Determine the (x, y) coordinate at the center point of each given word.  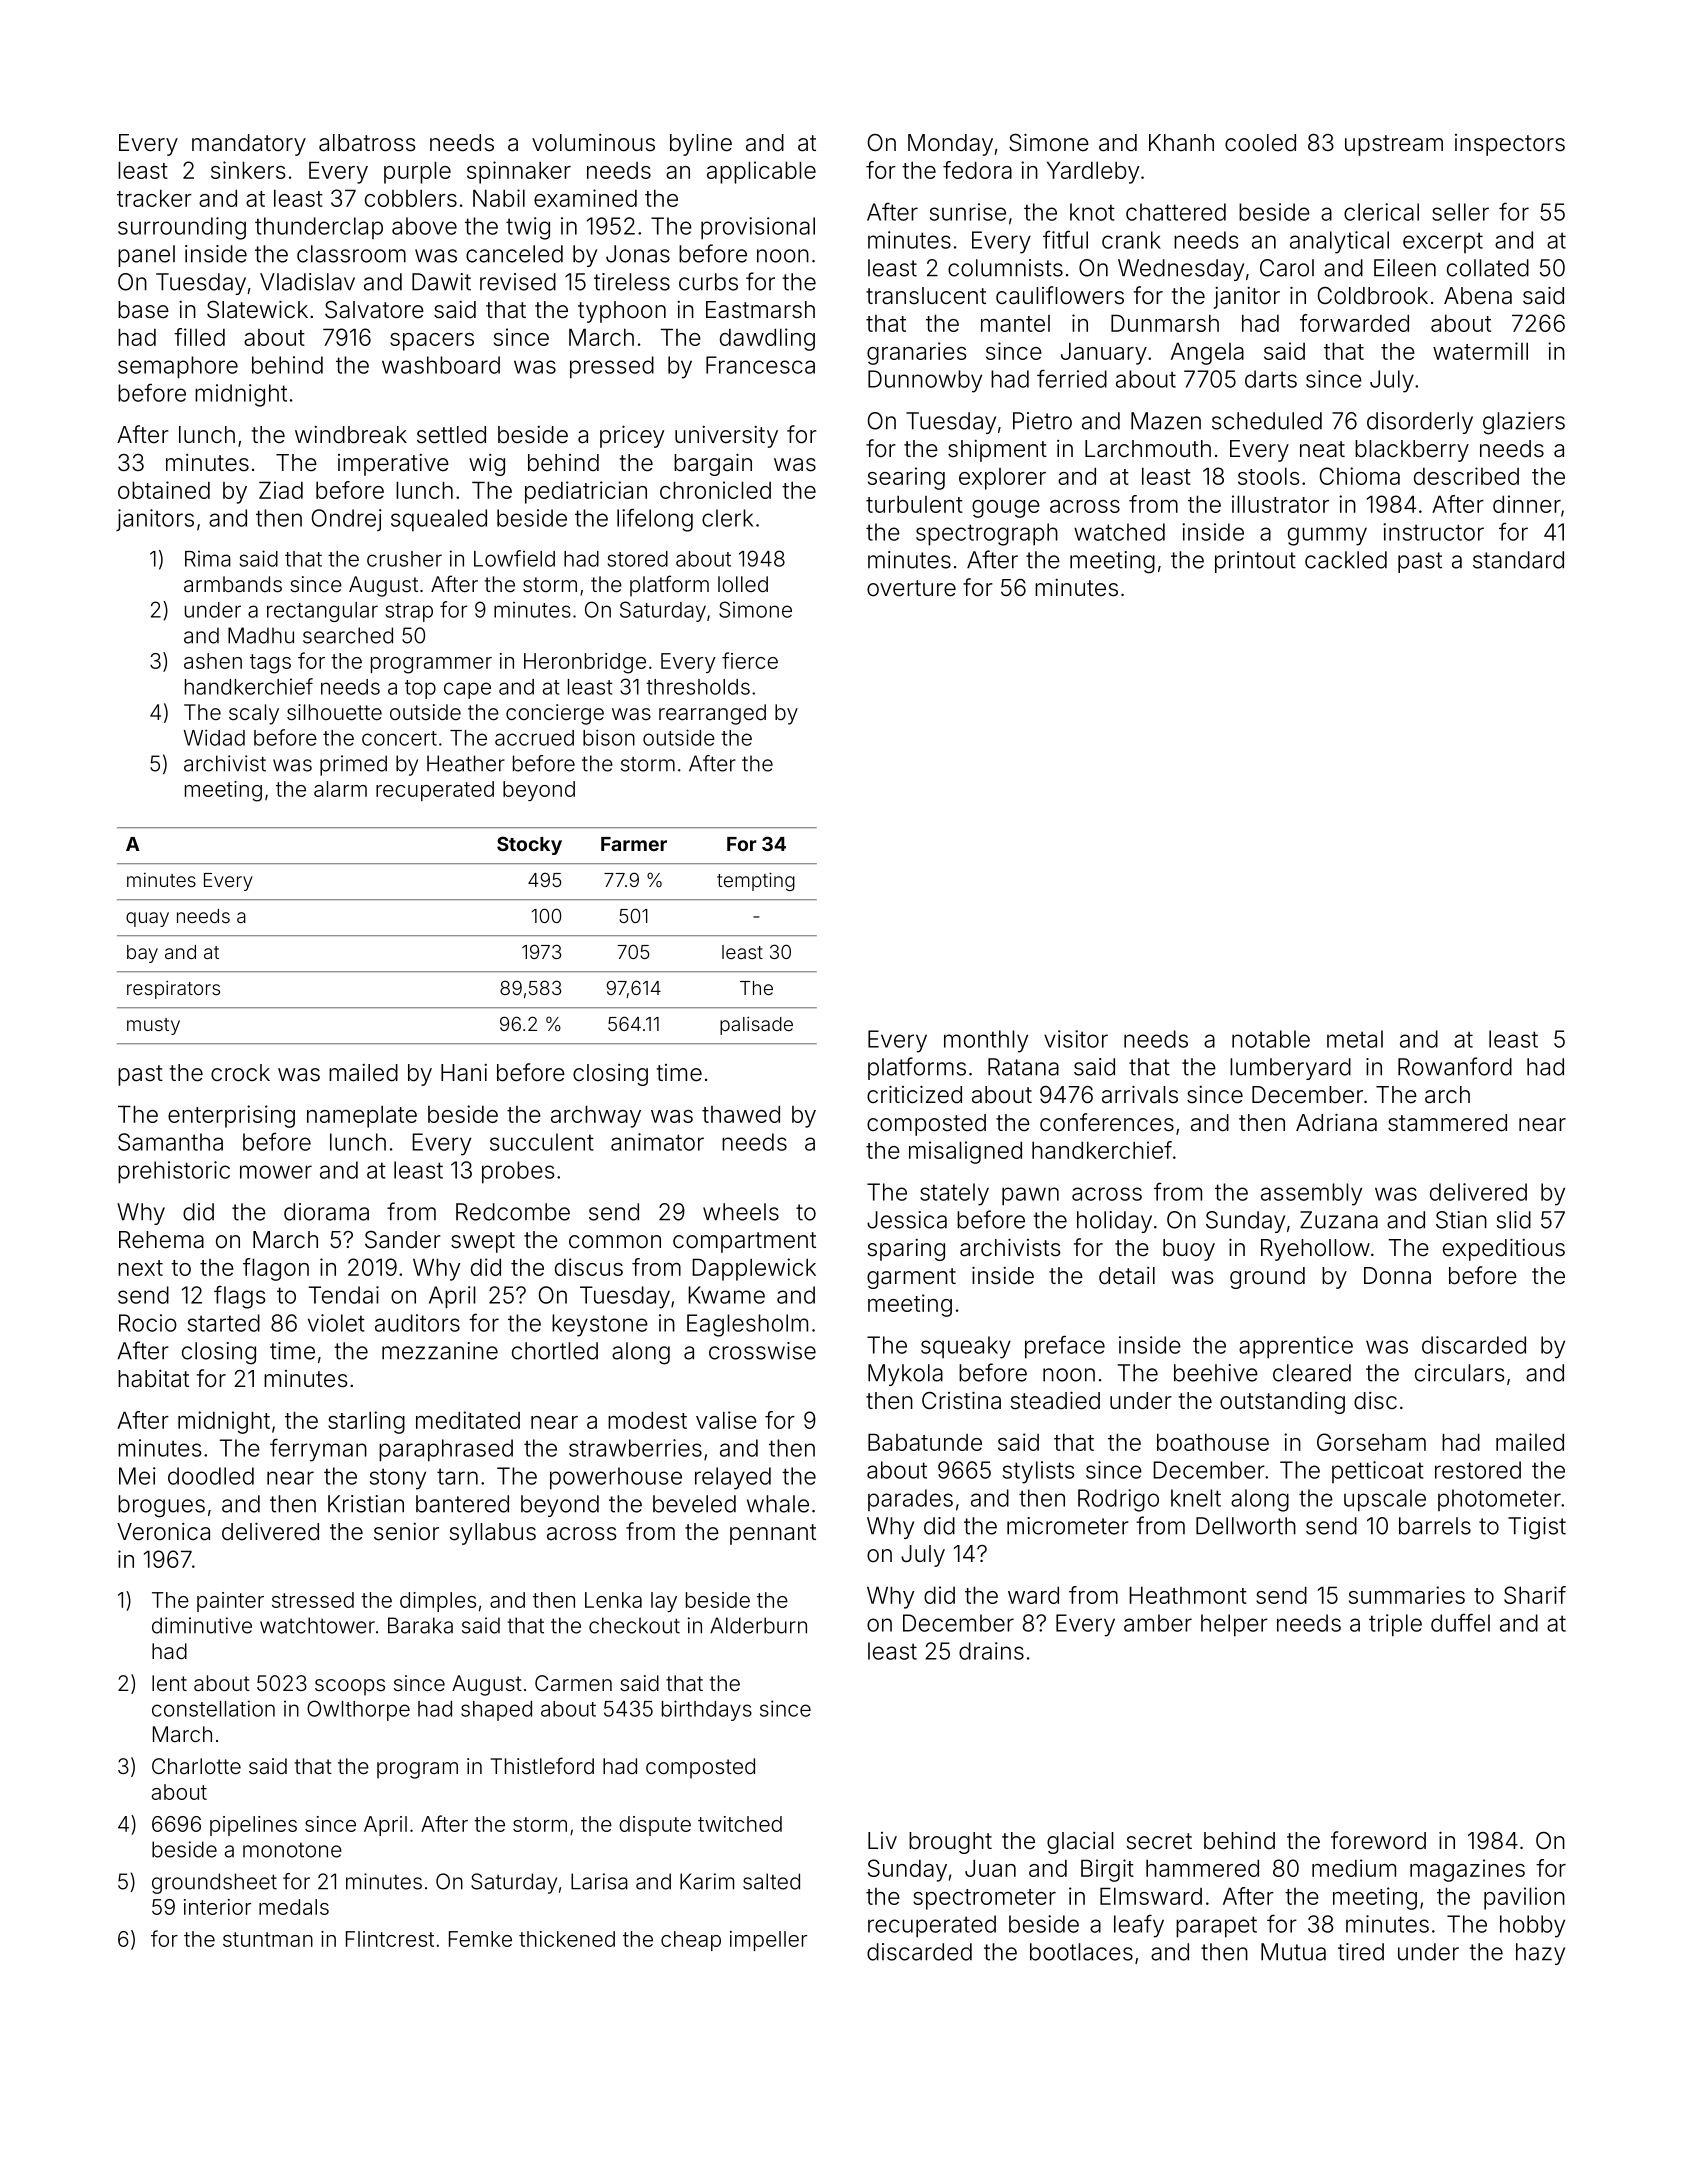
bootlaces (1081, 1952)
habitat (153, 1379)
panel (146, 256)
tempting (756, 881)
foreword (1378, 1840)
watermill (1480, 351)
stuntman (268, 1939)
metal (1355, 1039)
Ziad (281, 490)
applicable (761, 172)
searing (906, 478)
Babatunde (925, 1442)
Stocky (529, 845)
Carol (1287, 268)
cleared (1312, 1373)
